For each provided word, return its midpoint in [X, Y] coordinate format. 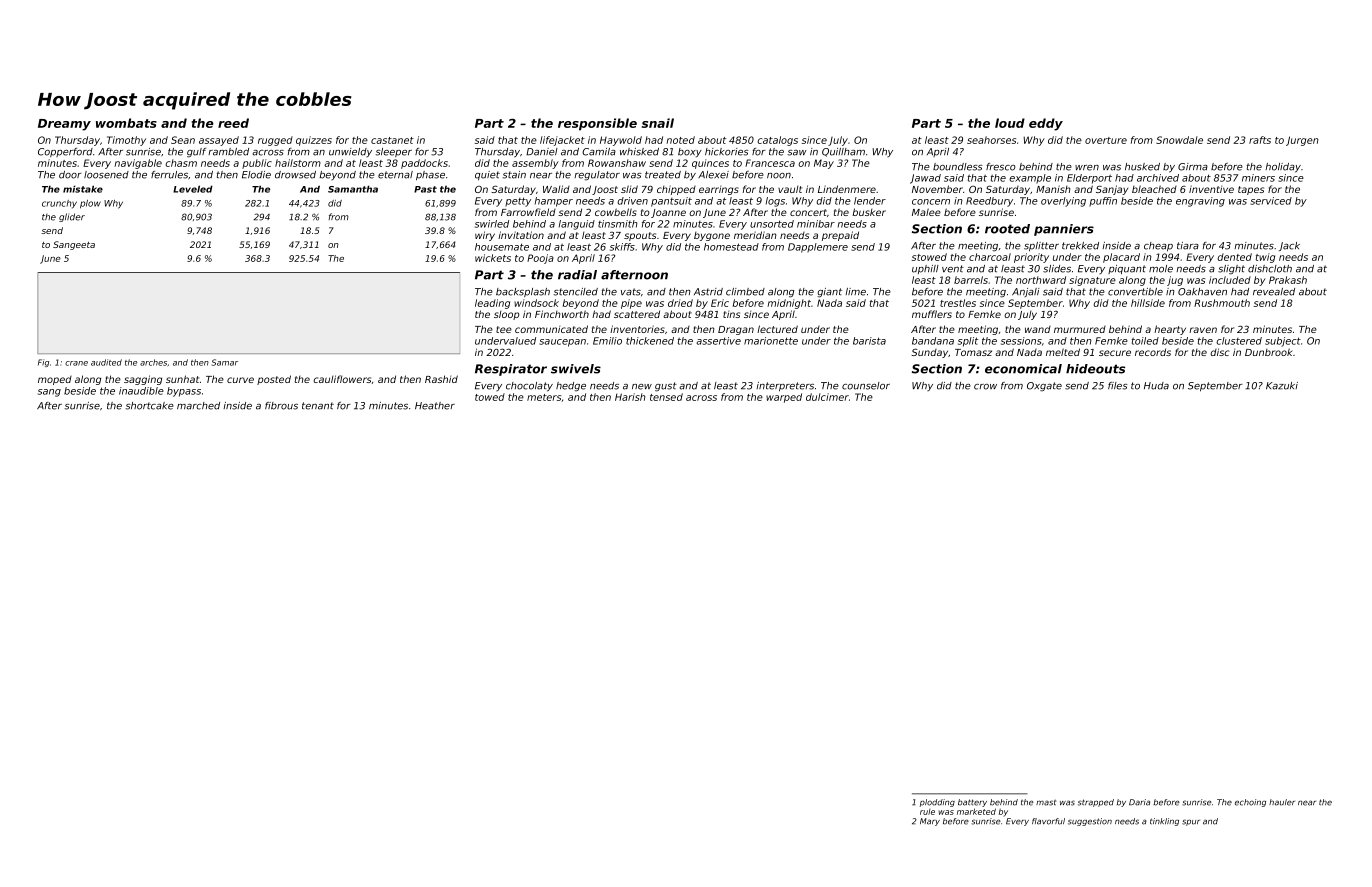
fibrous [281, 406]
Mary [930, 822]
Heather [435, 406]
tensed [666, 397]
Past [425, 189]
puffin [1103, 202]
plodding [937, 803]
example [1030, 179]
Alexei [713, 175]
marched [198, 406]
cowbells [616, 212]
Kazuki [1282, 386]
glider [72, 217]
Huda [1156, 386]
